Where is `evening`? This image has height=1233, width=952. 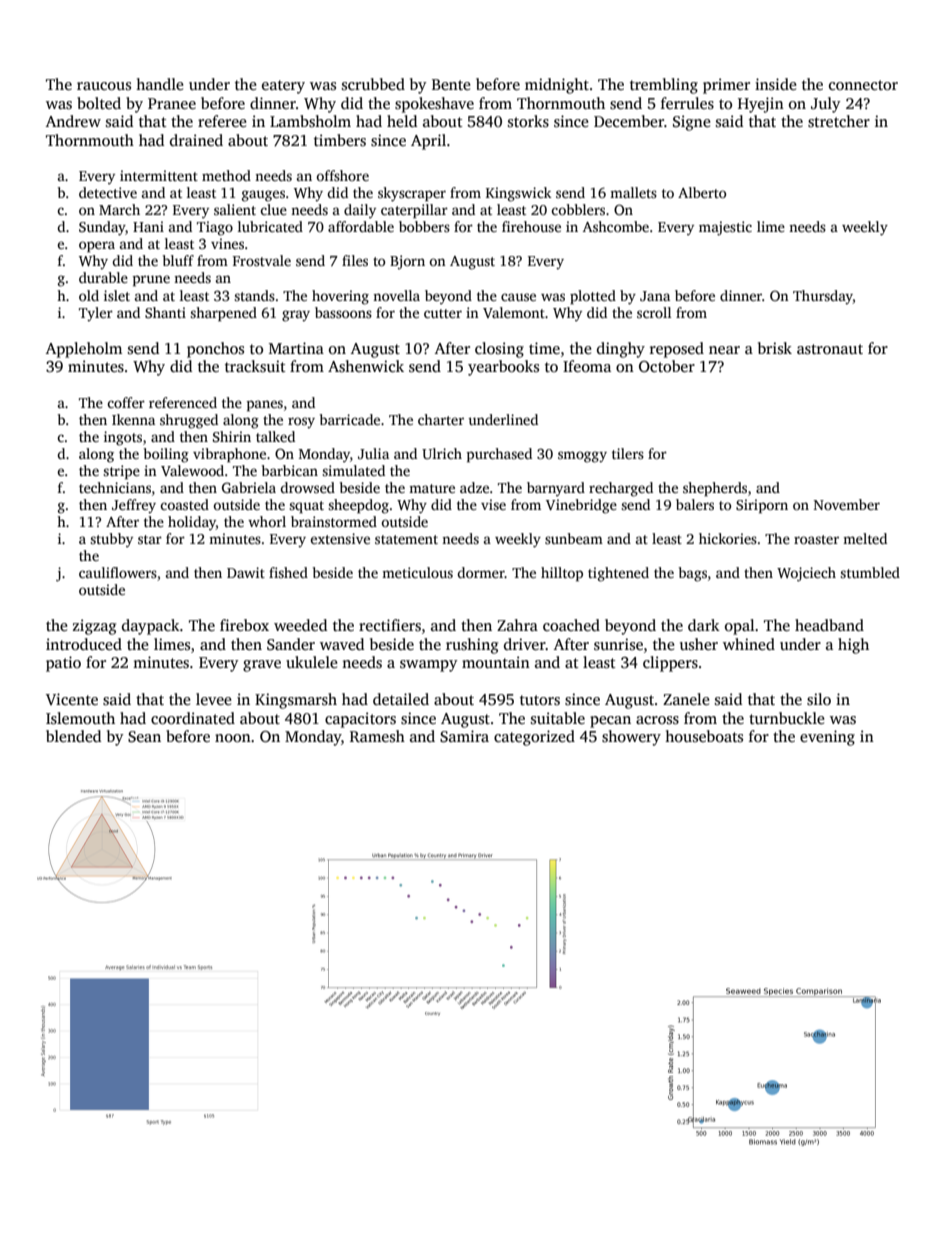 evening is located at coordinates (827, 738).
